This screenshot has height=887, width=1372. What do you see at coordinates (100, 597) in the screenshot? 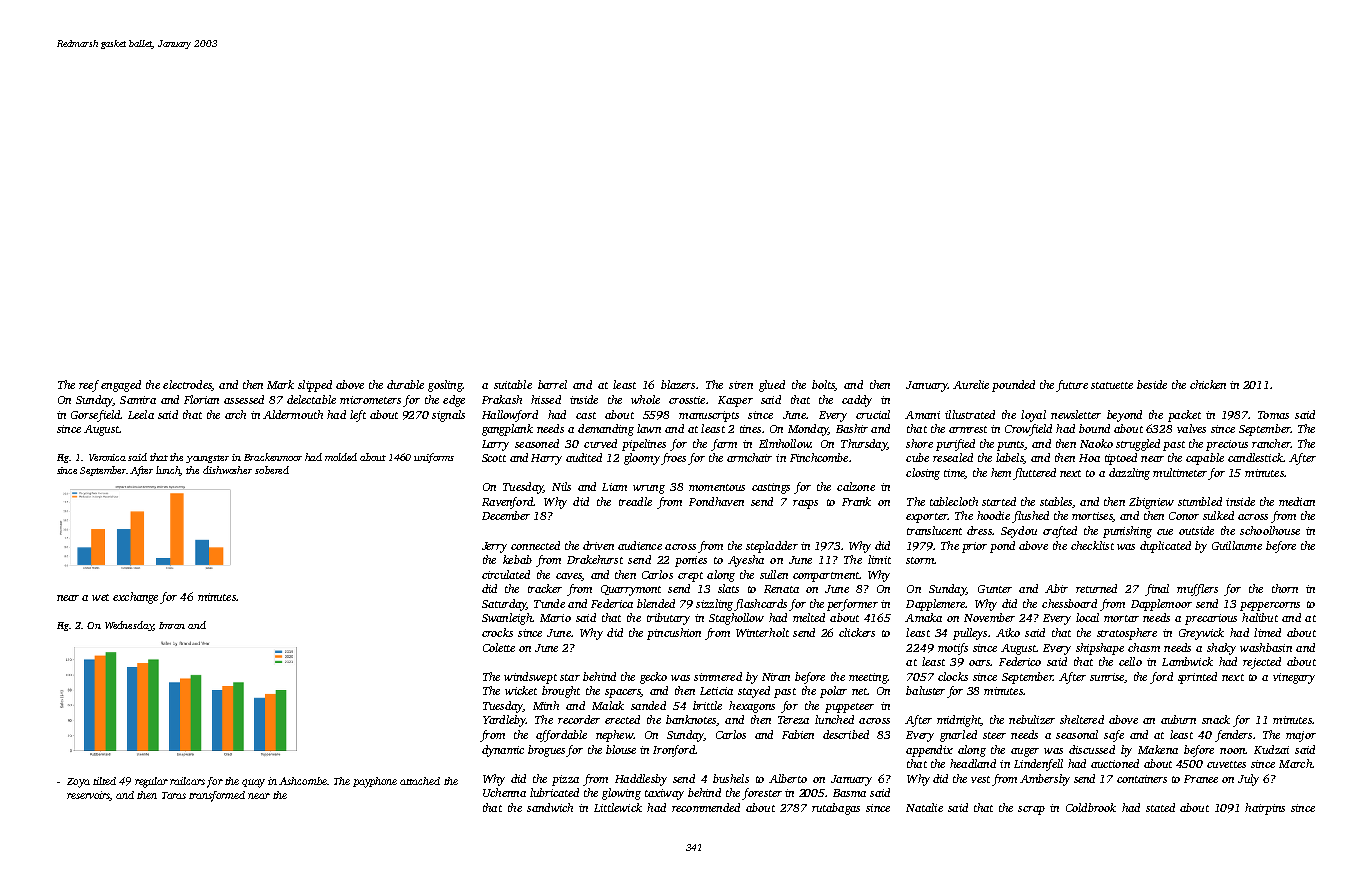
I see `wet` at bounding box center [100, 597].
